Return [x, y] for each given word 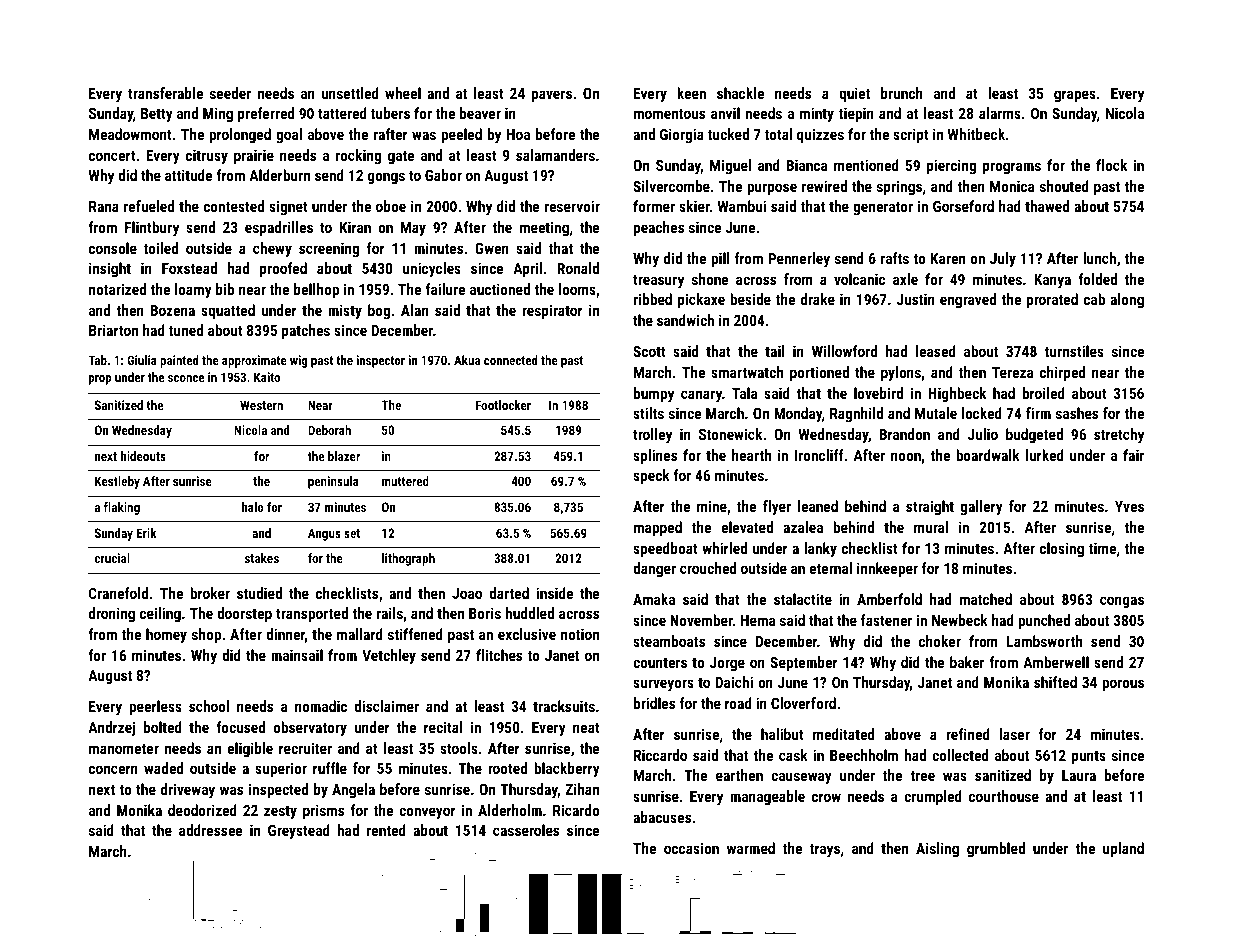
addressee [211, 830]
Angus [324, 534]
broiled [1044, 393]
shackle [740, 93]
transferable [165, 93]
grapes [1075, 96]
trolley [652, 436]
